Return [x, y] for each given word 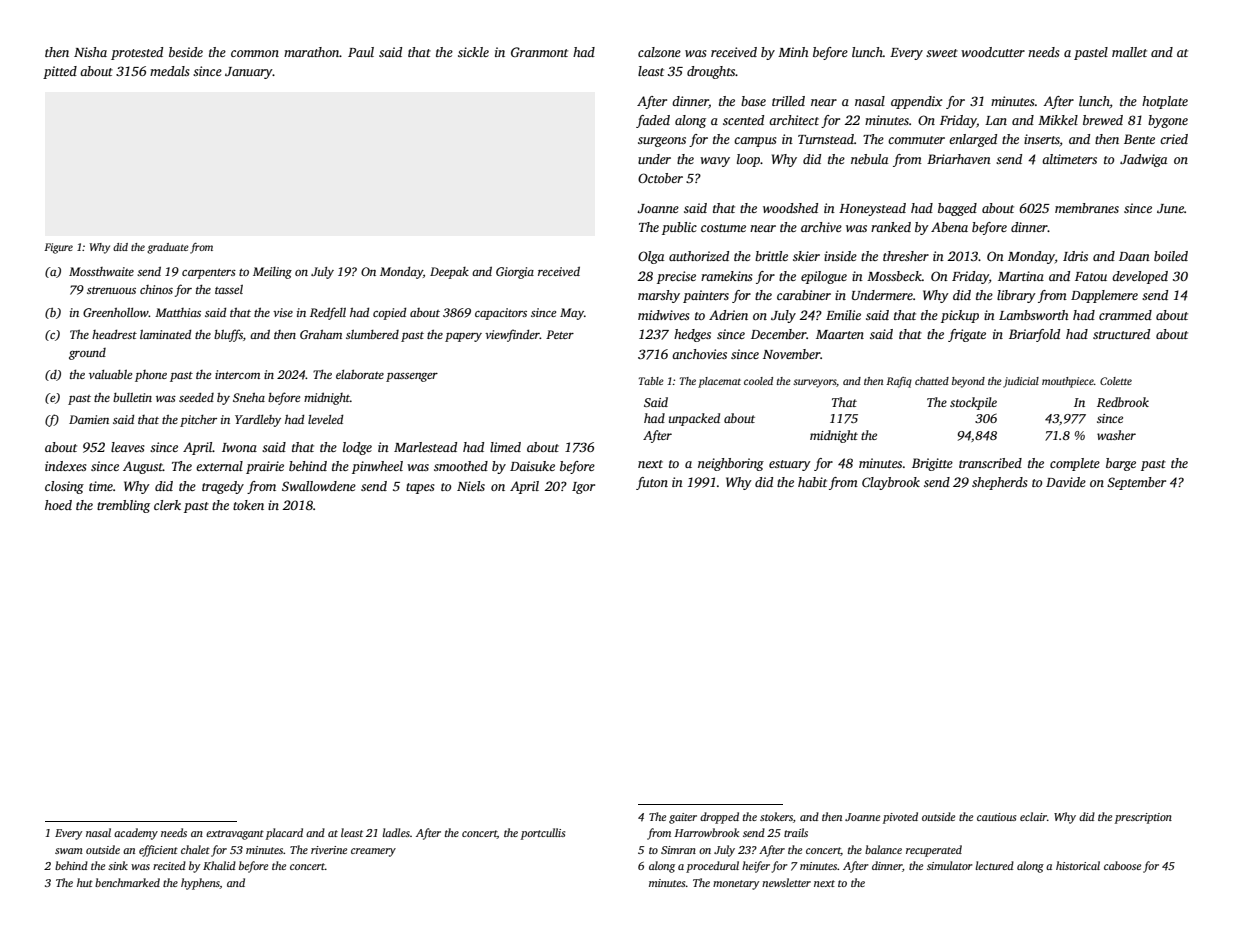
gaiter [683, 818]
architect [794, 120]
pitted [60, 72]
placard [284, 834]
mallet [1129, 52]
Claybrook [891, 483]
